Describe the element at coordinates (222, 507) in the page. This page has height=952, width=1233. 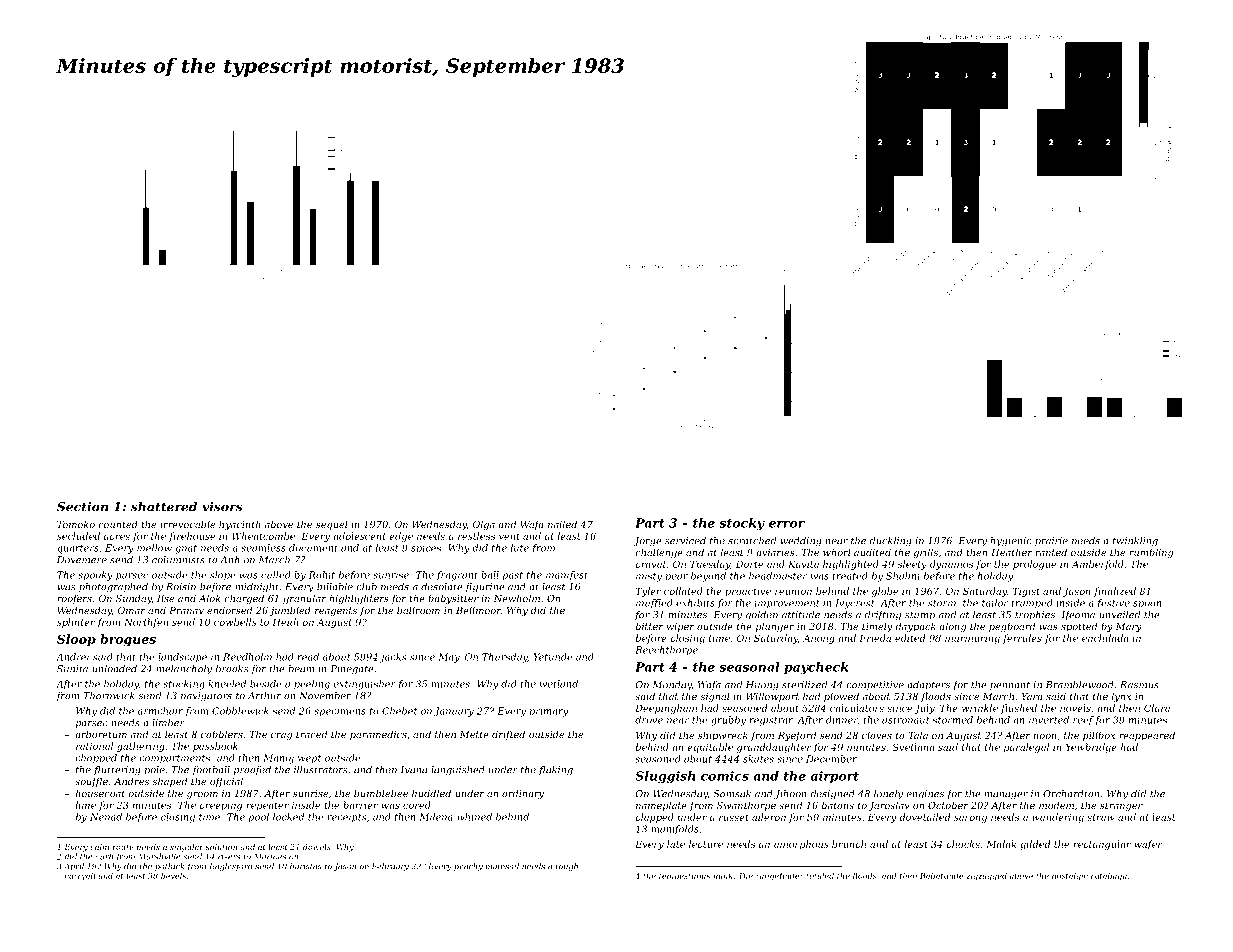
I see `visors` at that location.
